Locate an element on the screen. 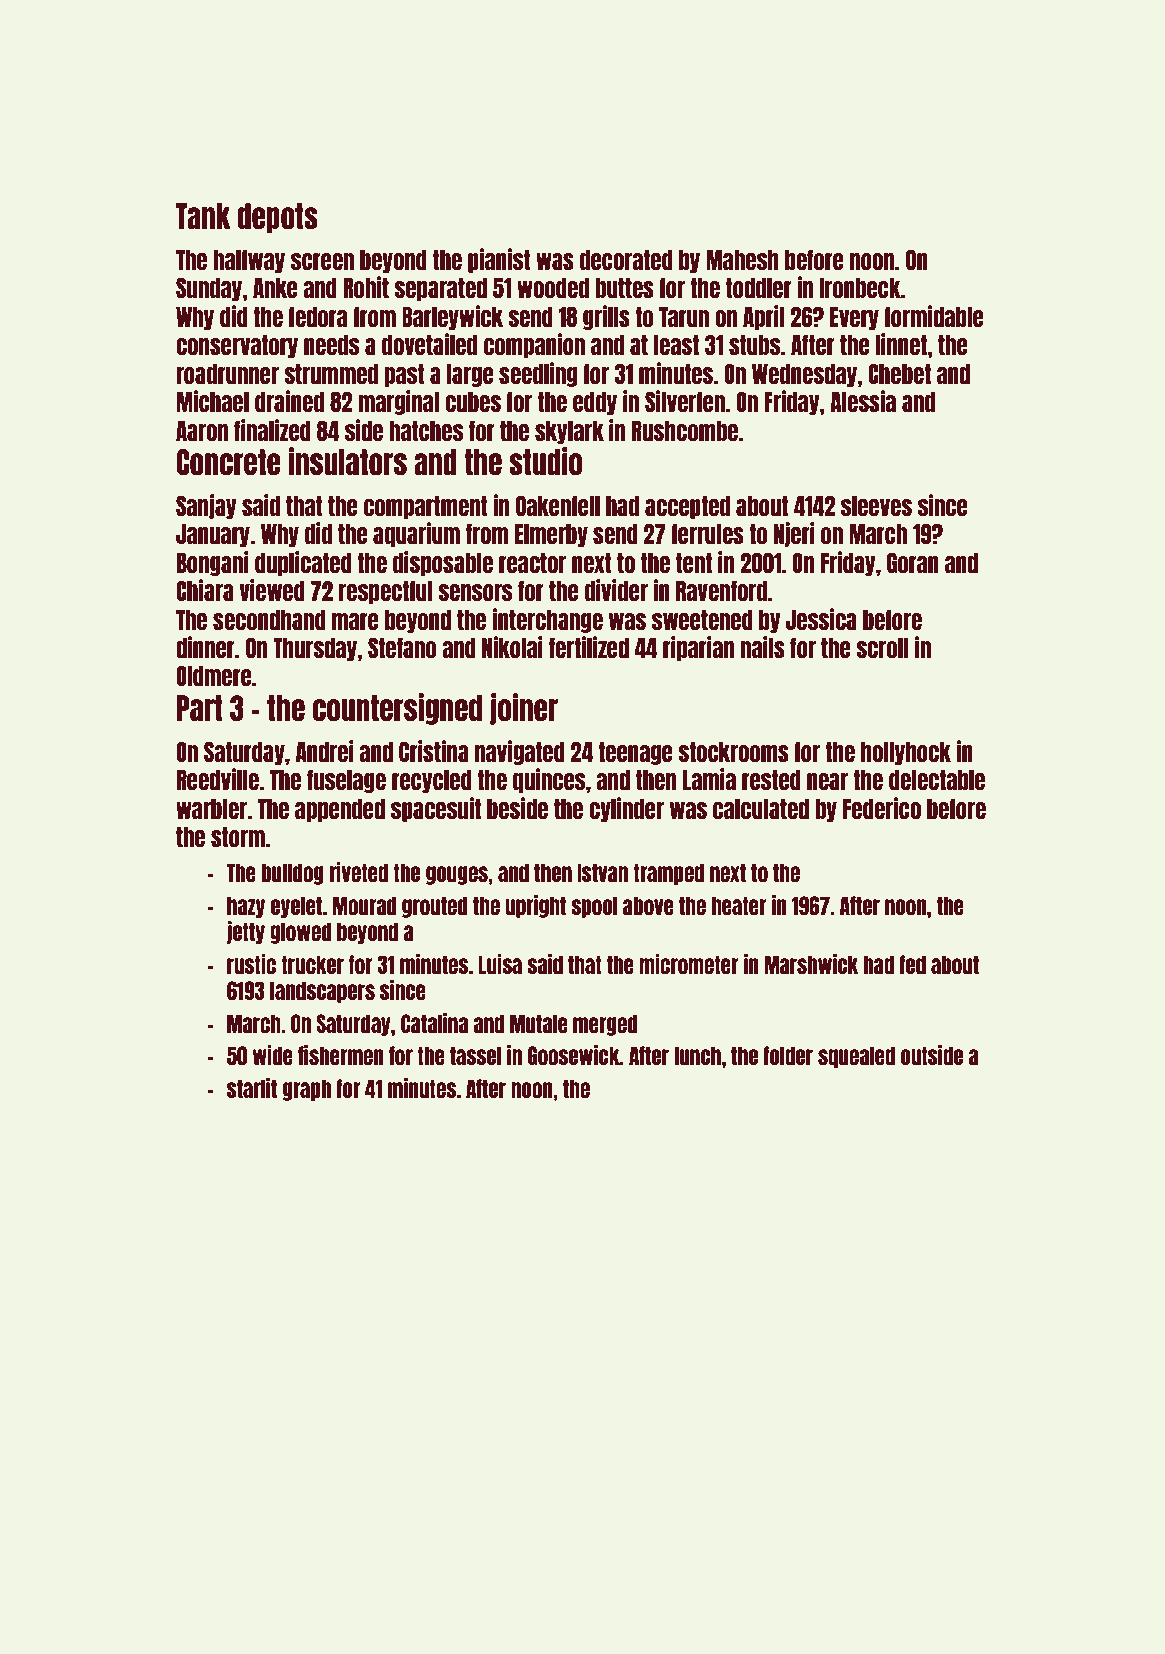  fishermen is located at coordinates (341, 1055).
